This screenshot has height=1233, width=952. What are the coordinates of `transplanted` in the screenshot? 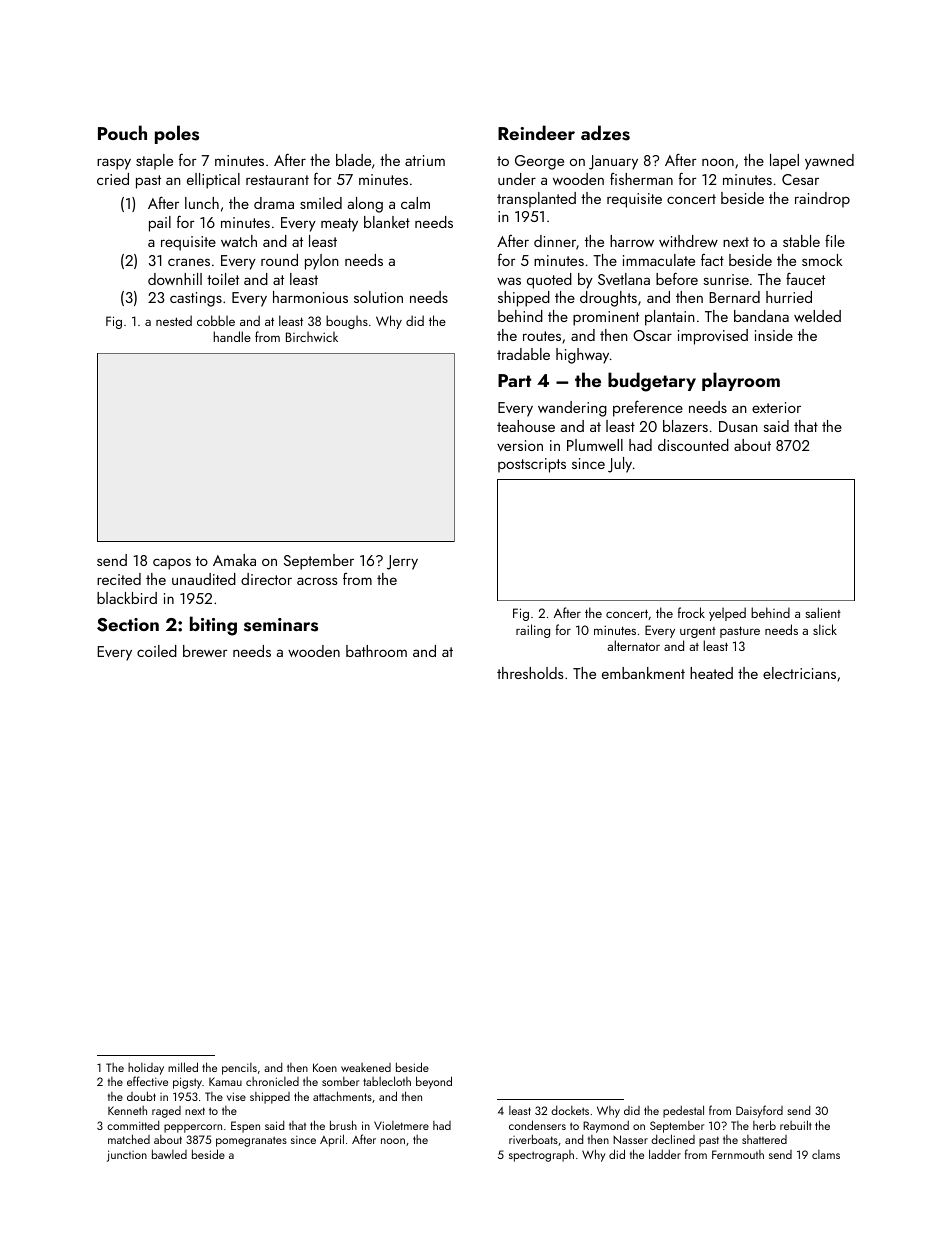 It's located at (536, 200).
